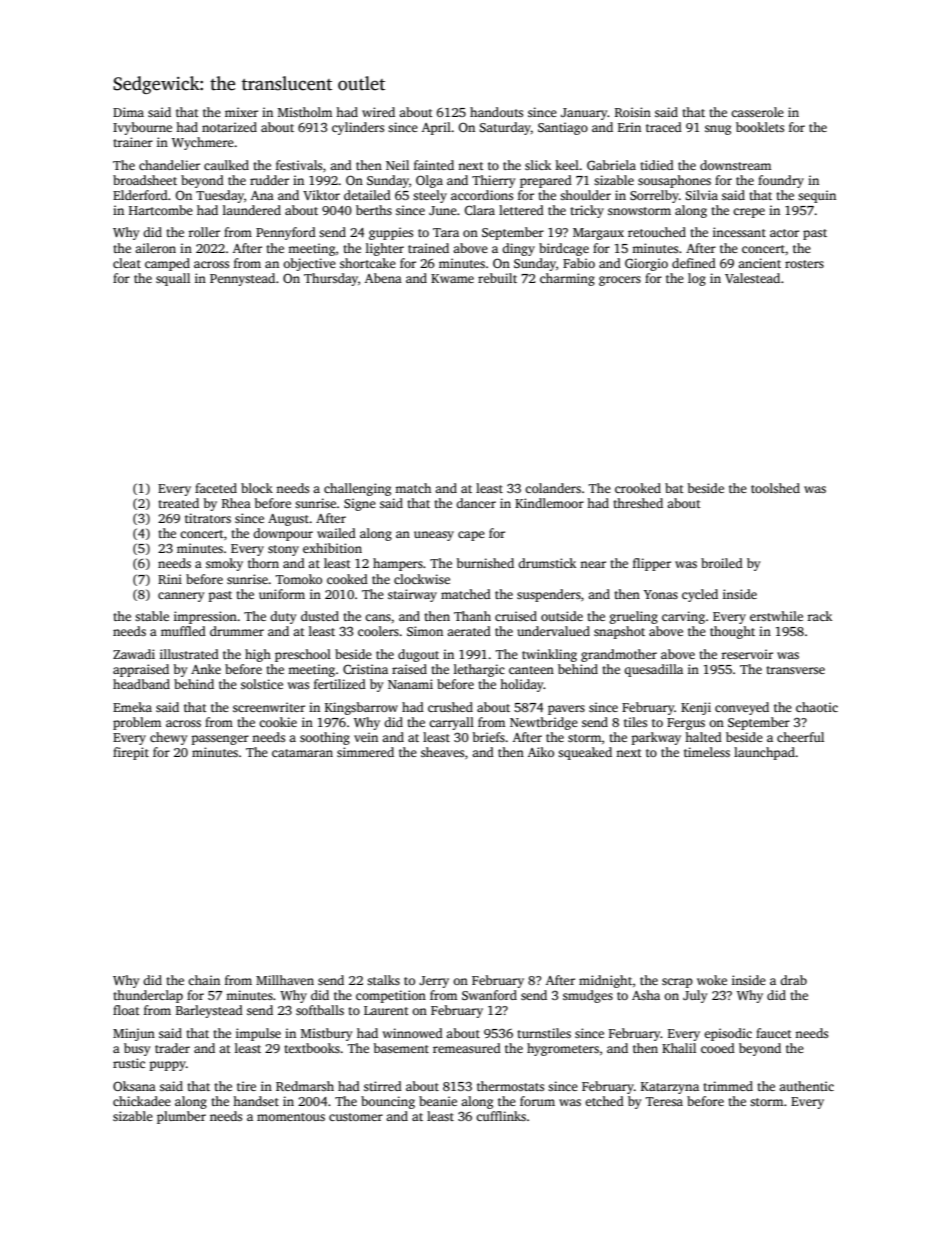 This screenshot has height=1233, width=952. Describe the element at coordinates (674, 181) in the screenshot. I see `sousaphones` at that location.
